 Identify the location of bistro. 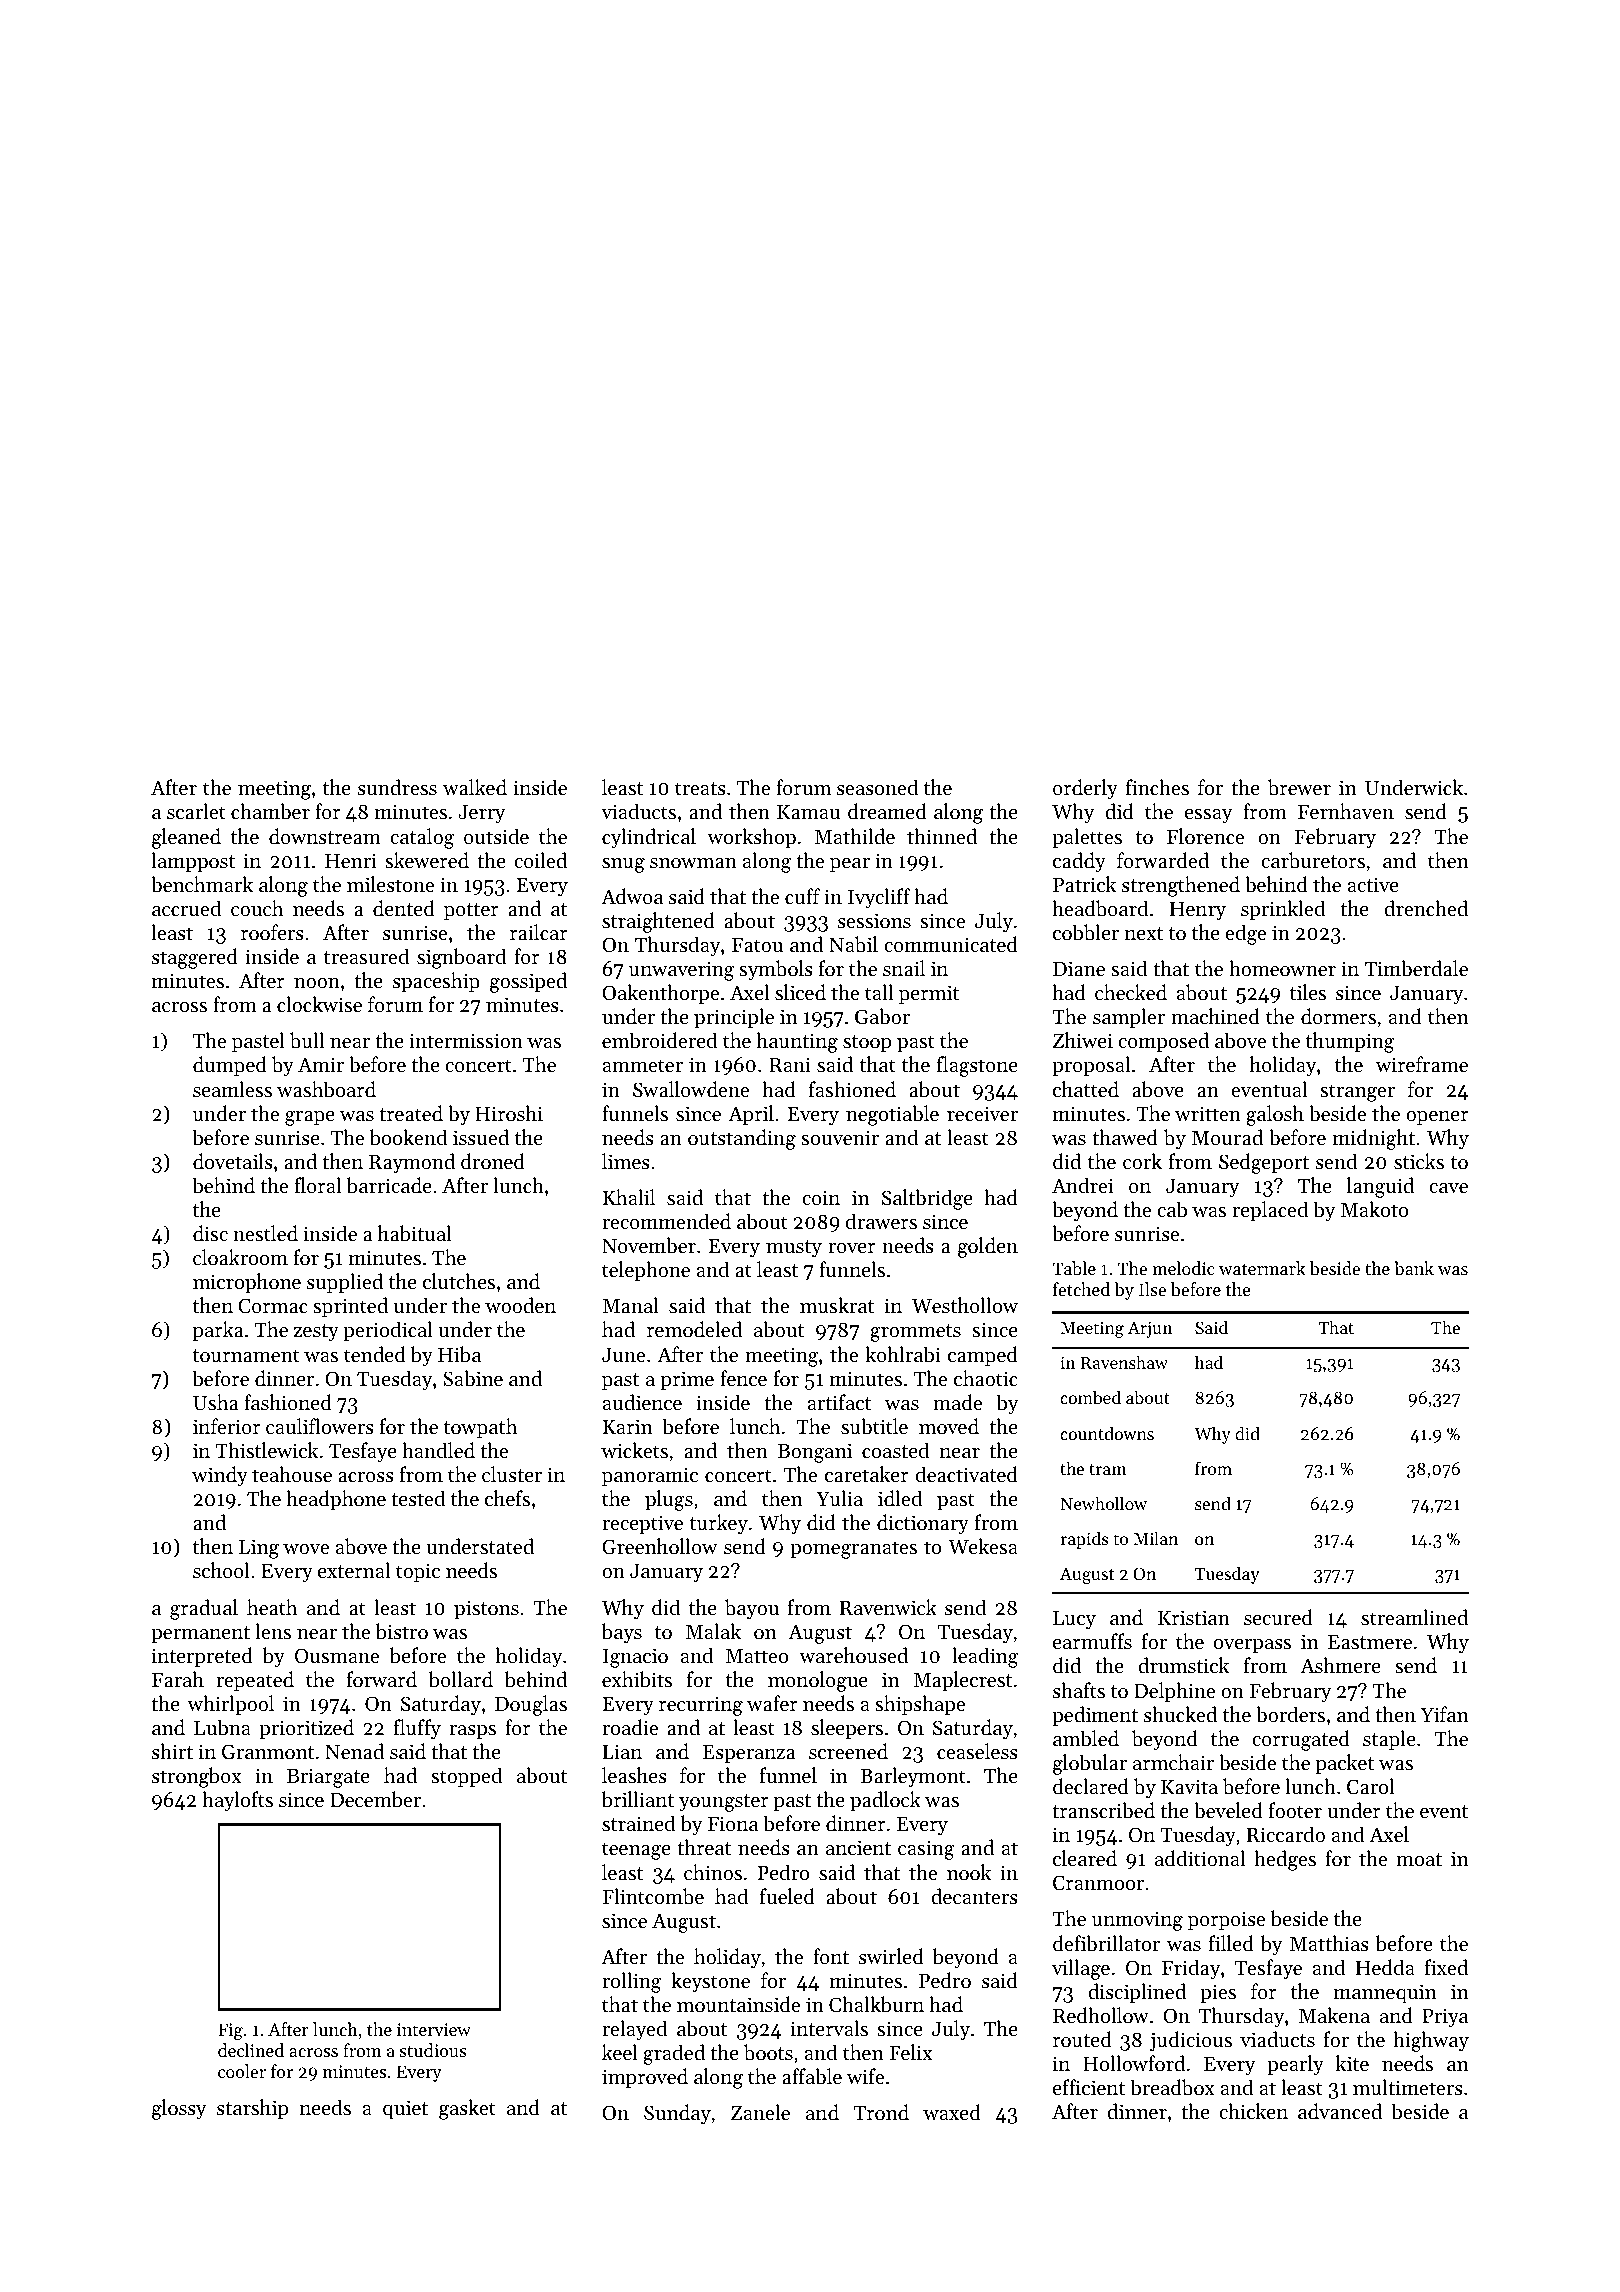
(402, 1631).
